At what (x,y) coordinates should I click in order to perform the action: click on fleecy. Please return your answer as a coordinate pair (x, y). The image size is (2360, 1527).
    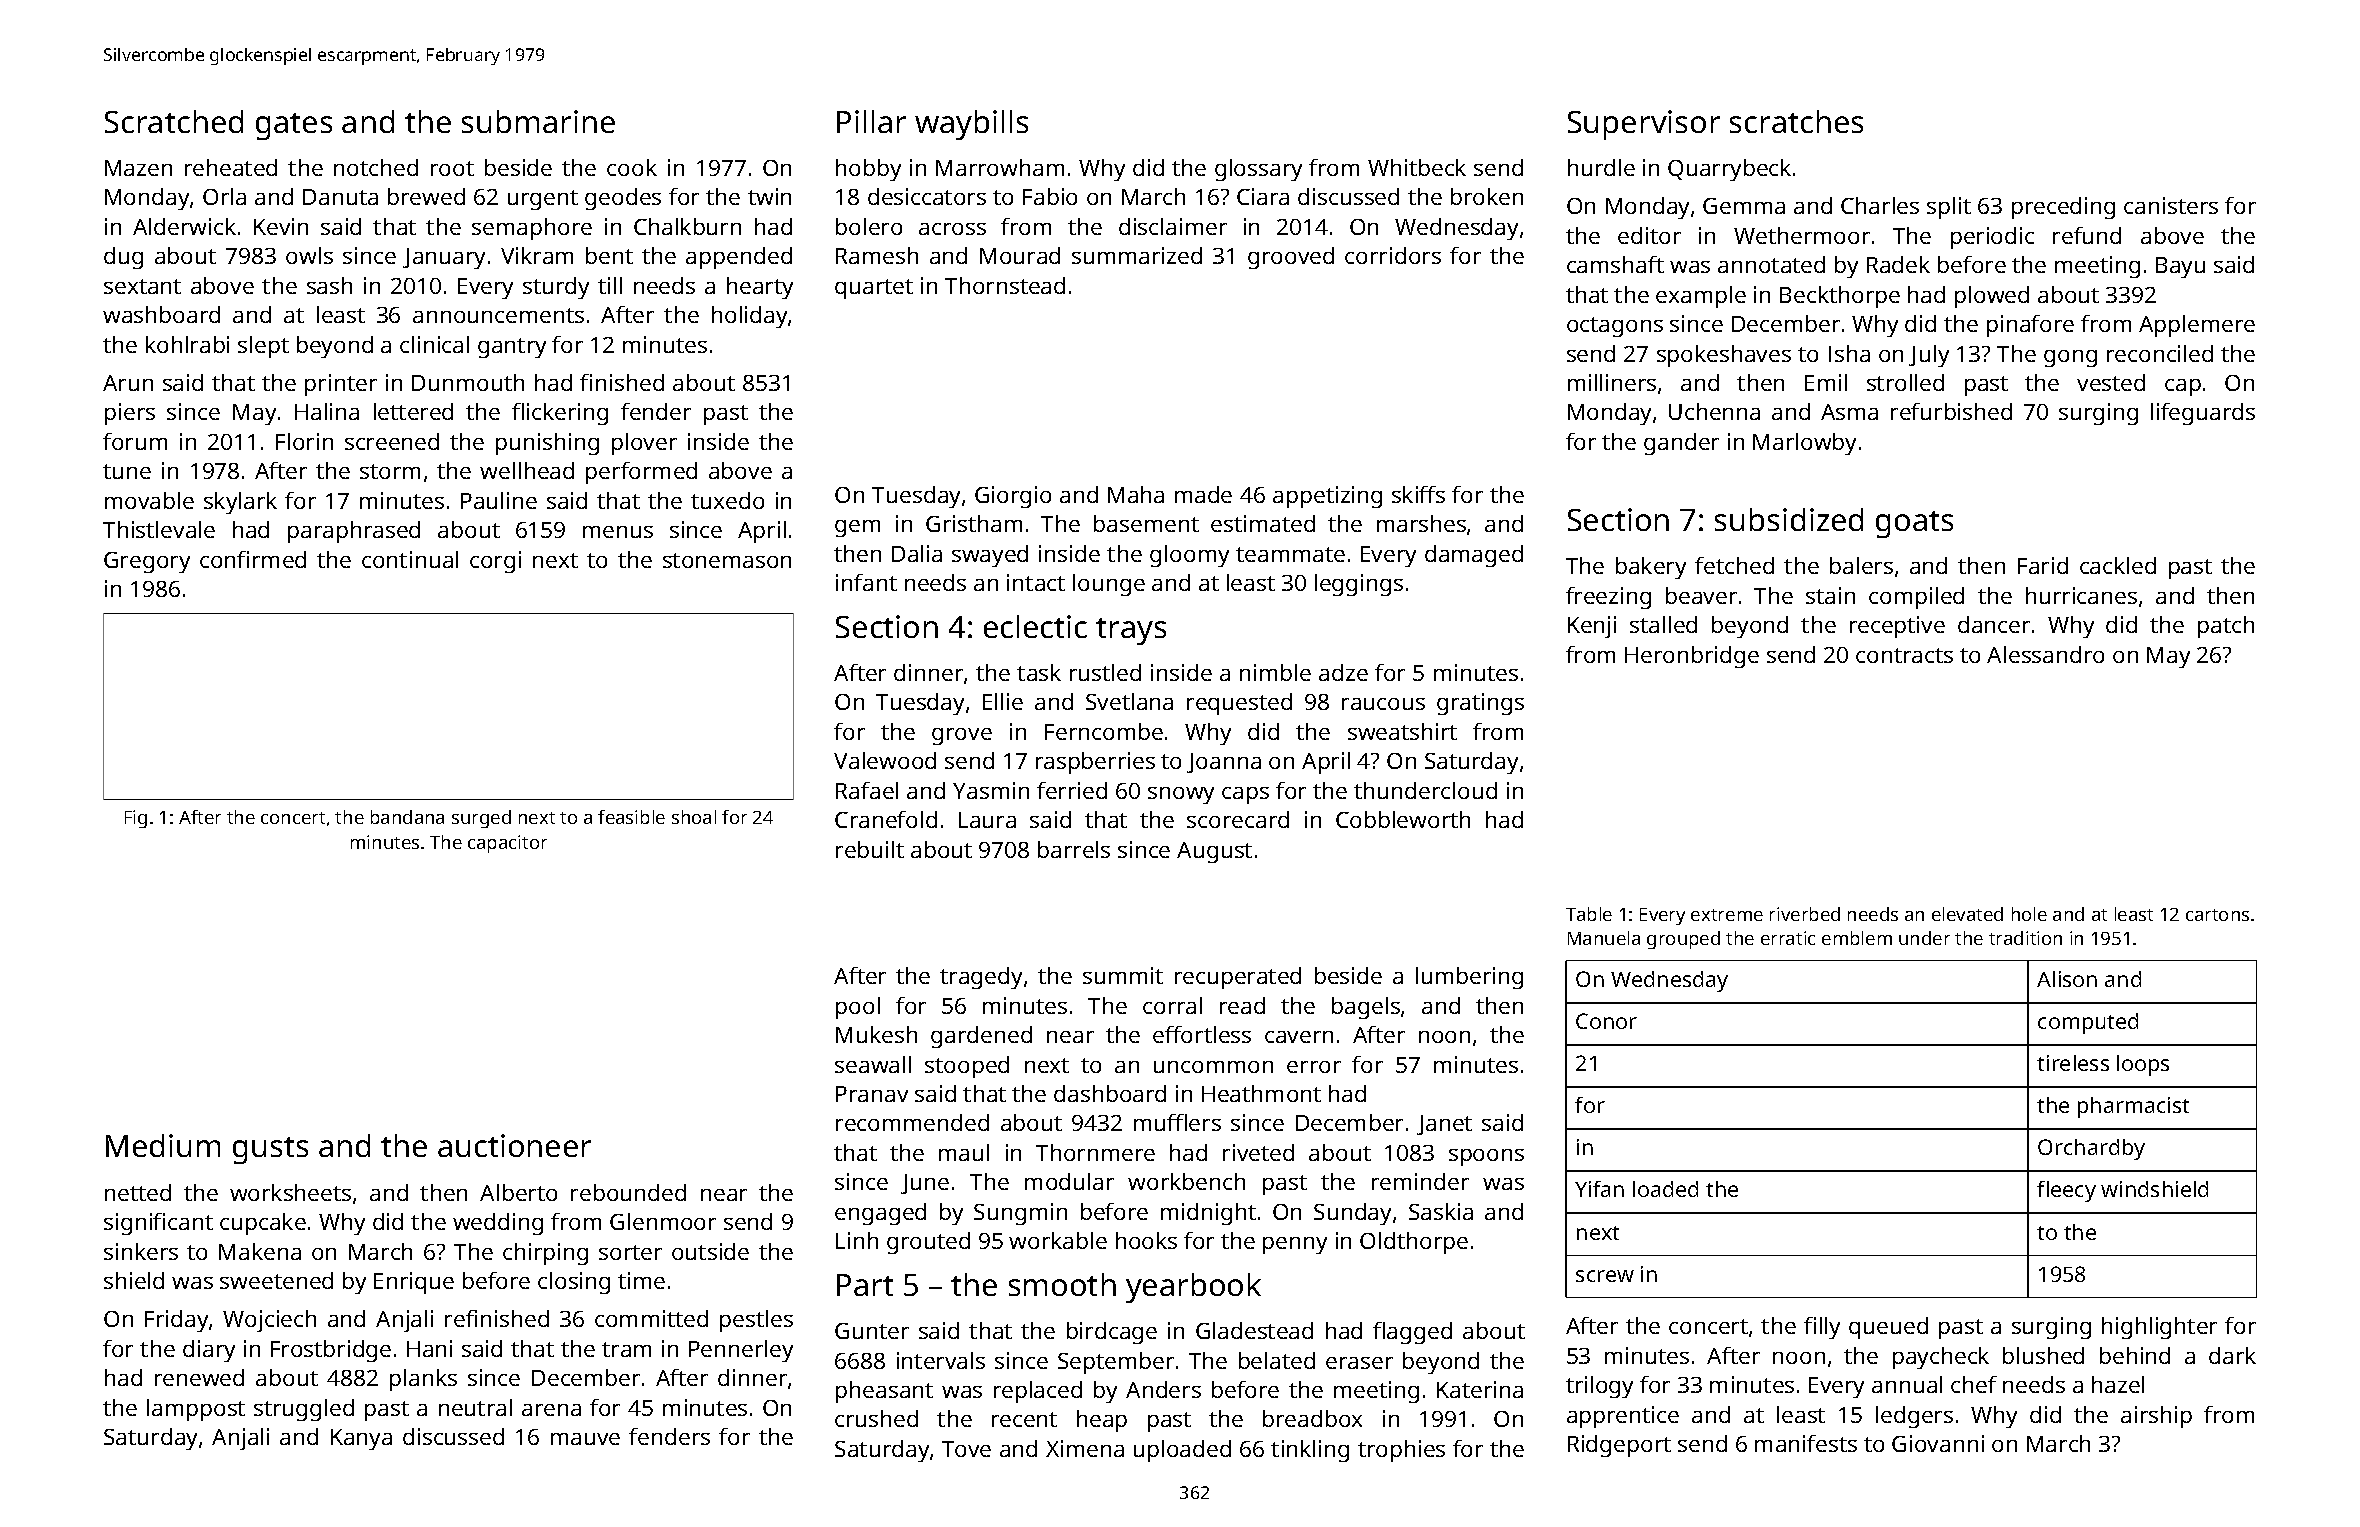
    Looking at the image, I should click on (2066, 1191).
